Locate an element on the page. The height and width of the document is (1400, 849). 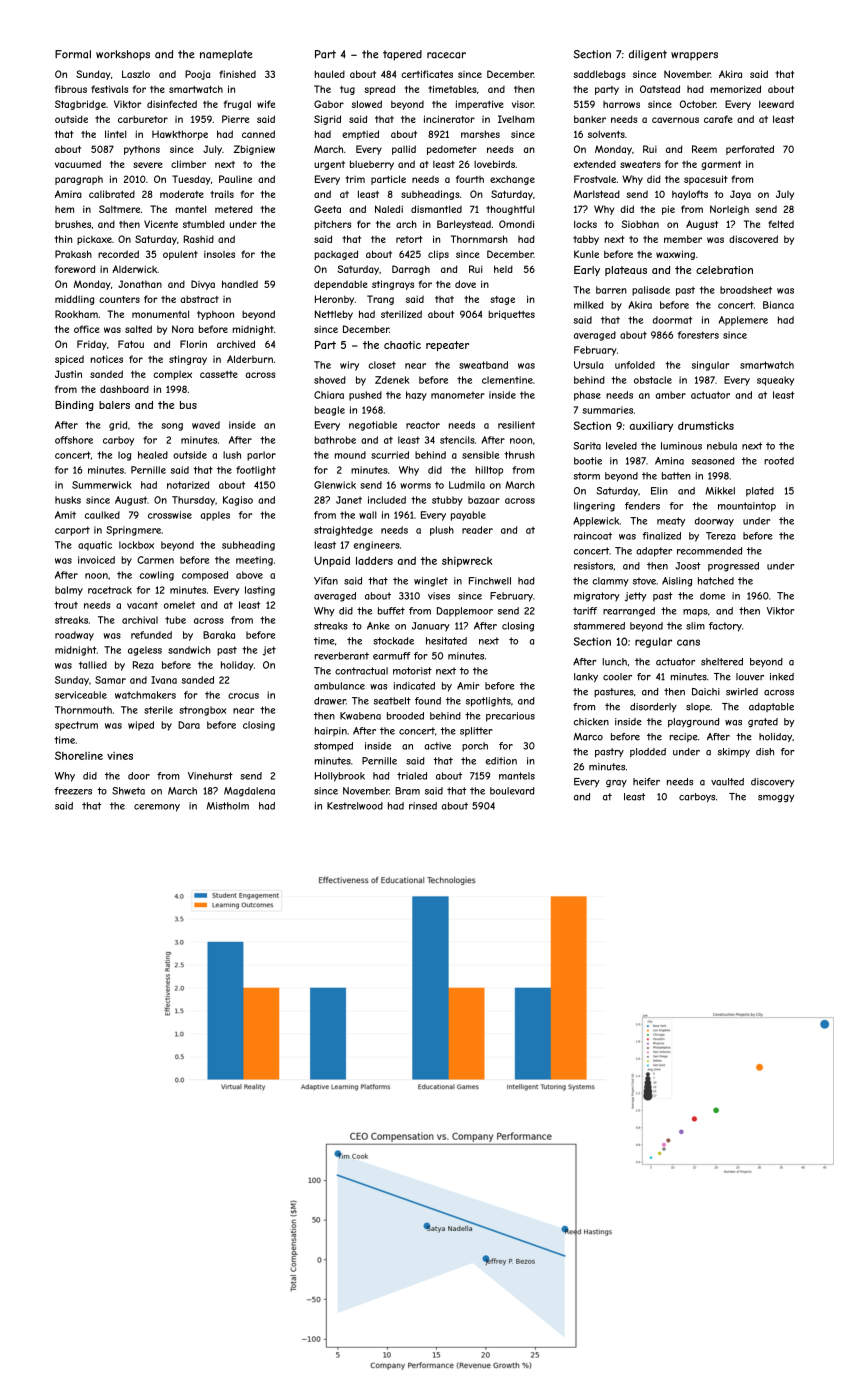
rooted is located at coordinates (779, 461).
